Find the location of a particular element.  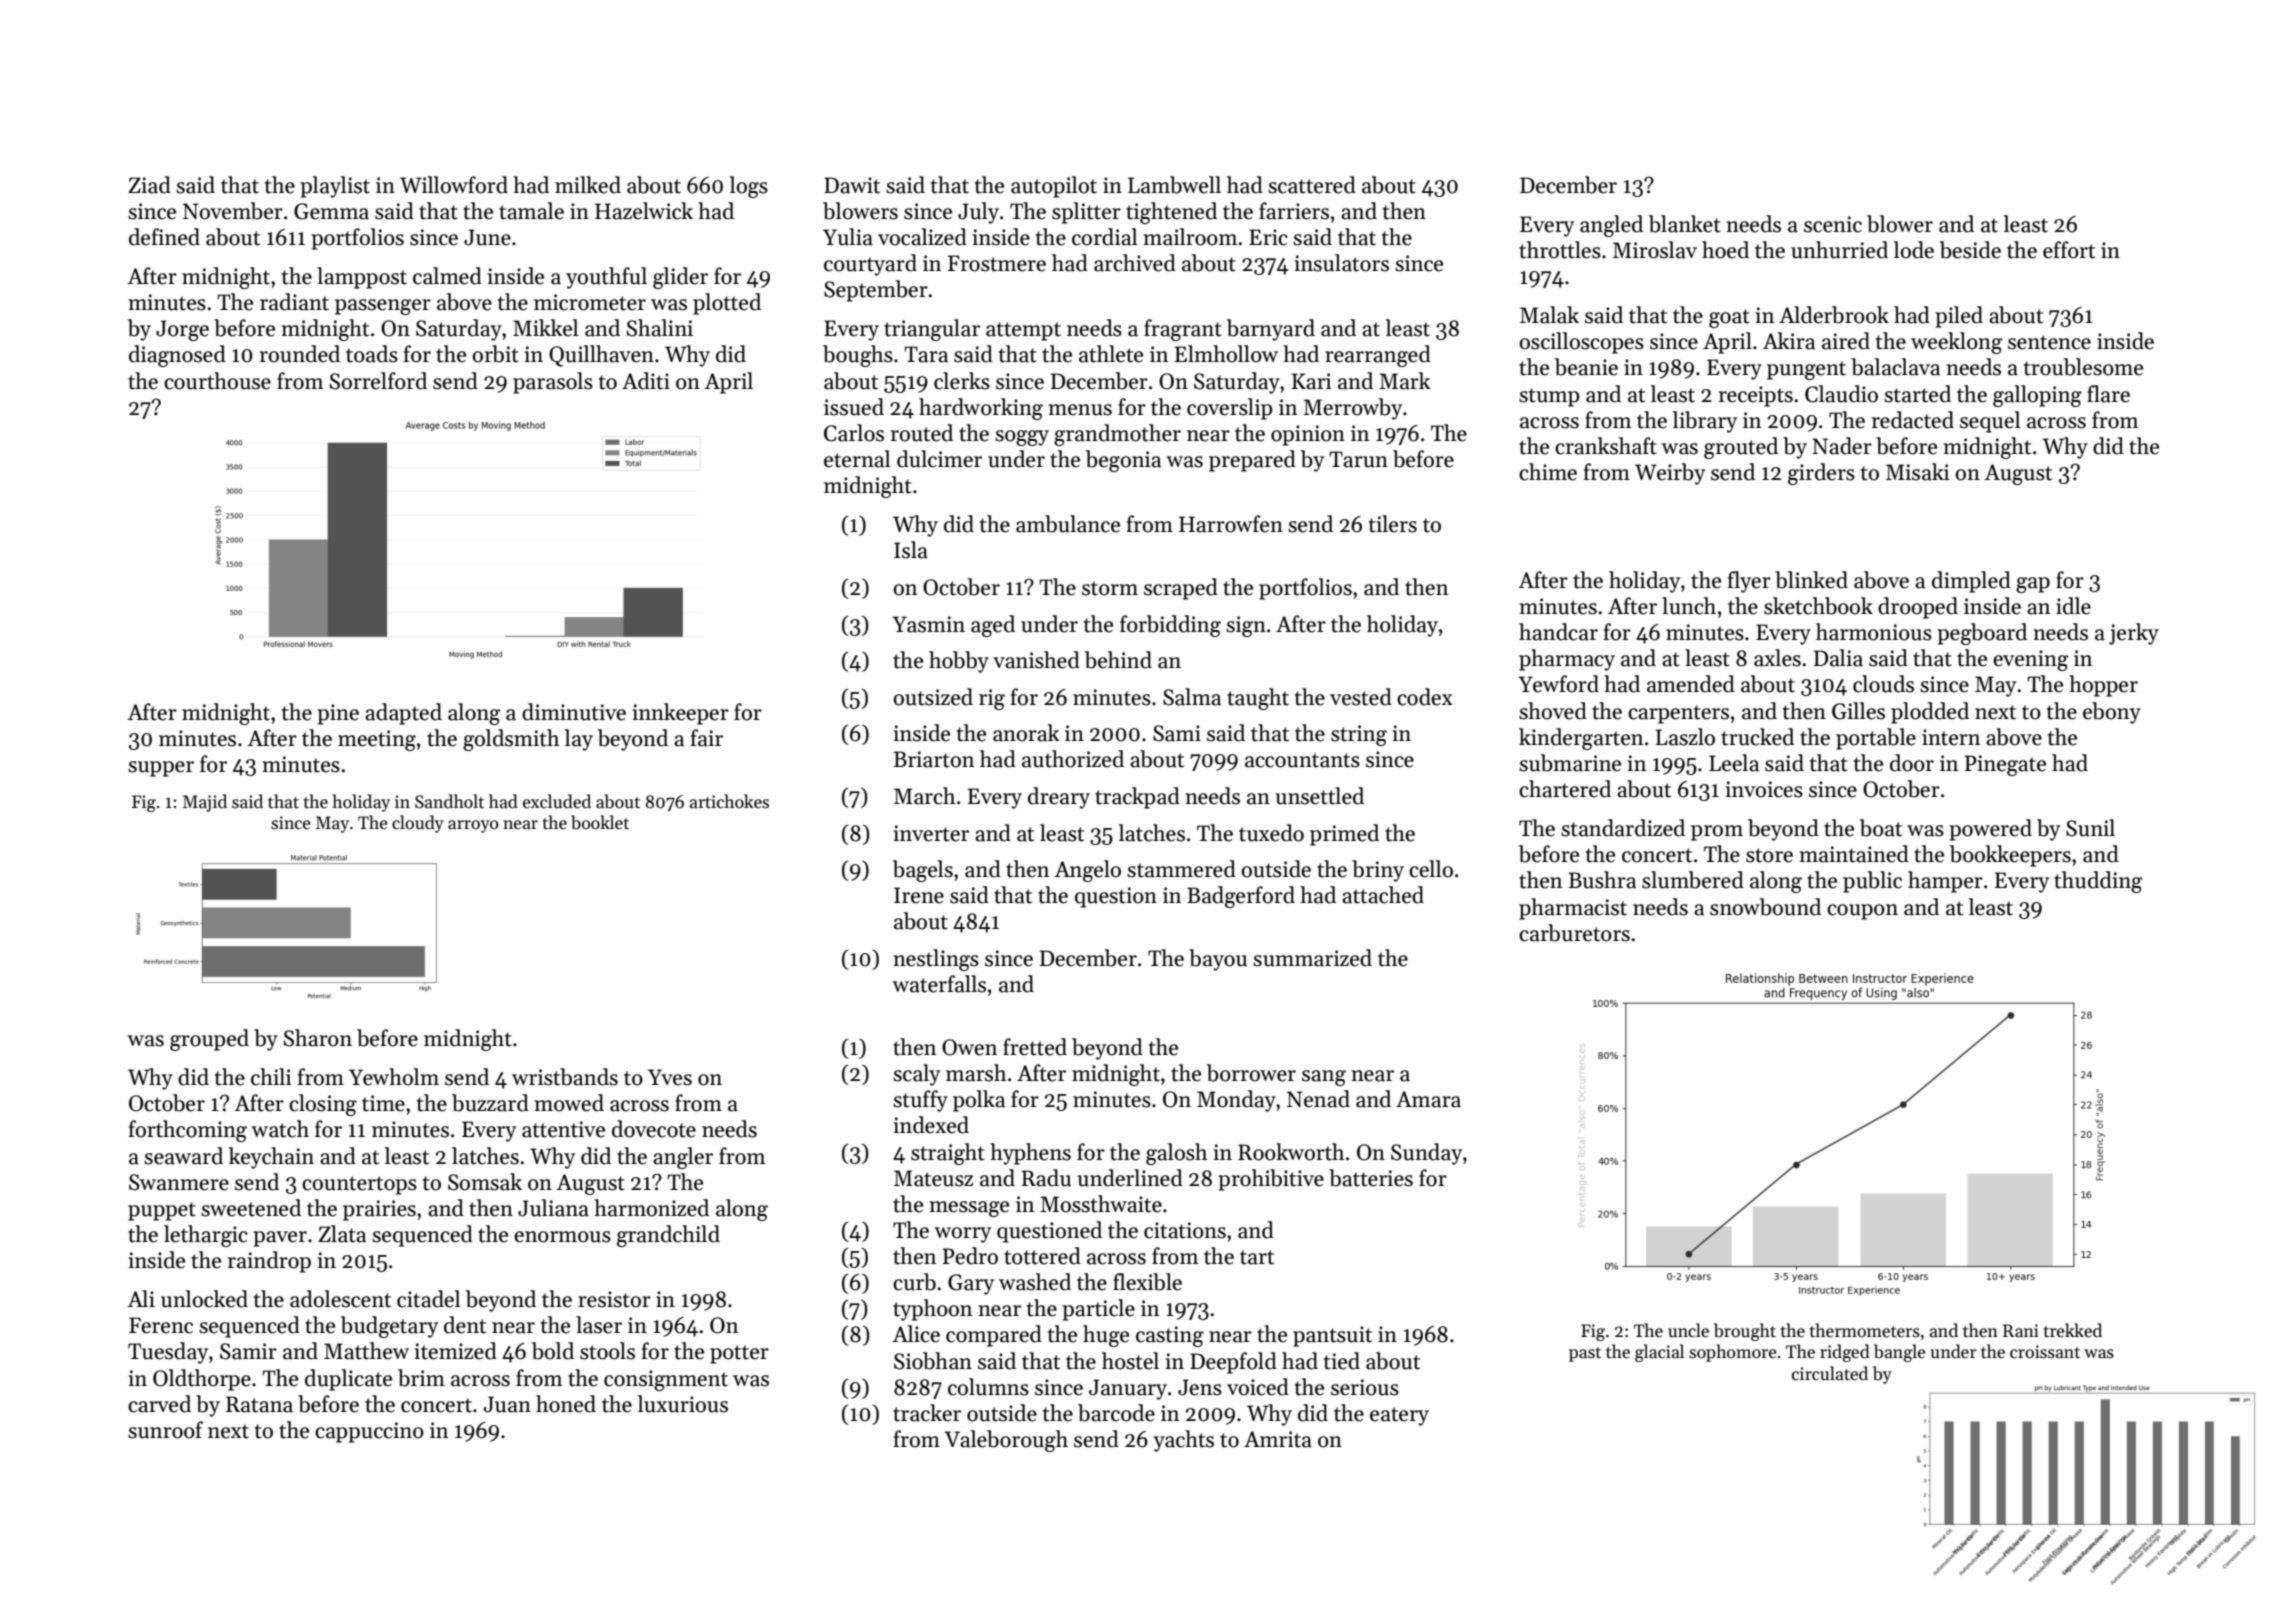

bayou is located at coordinates (1218, 960).
